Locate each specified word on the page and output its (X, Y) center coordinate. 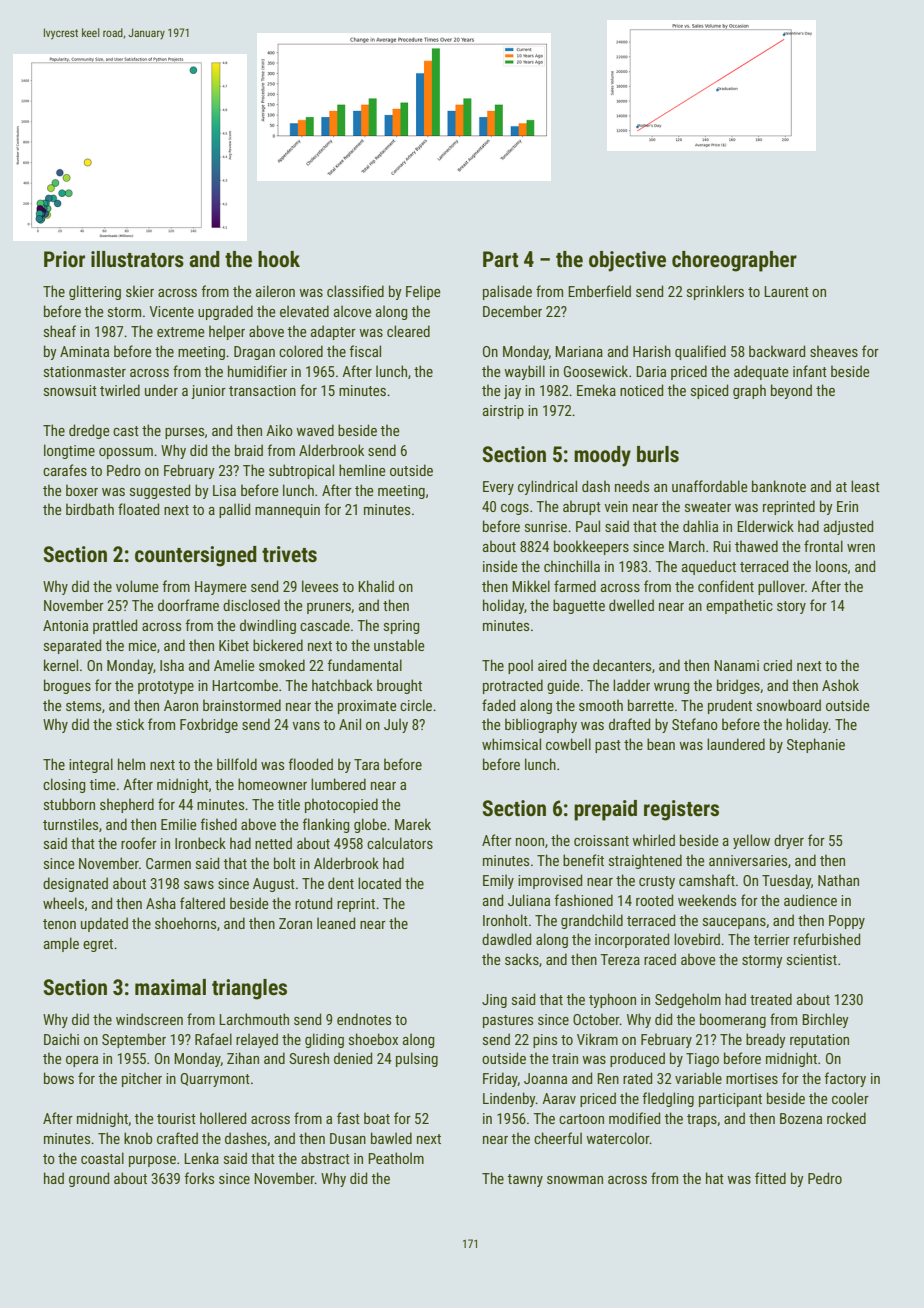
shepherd (127, 805)
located (379, 883)
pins (545, 1041)
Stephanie (816, 745)
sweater (708, 507)
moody (602, 456)
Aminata (84, 351)
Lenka (201, 1158)
